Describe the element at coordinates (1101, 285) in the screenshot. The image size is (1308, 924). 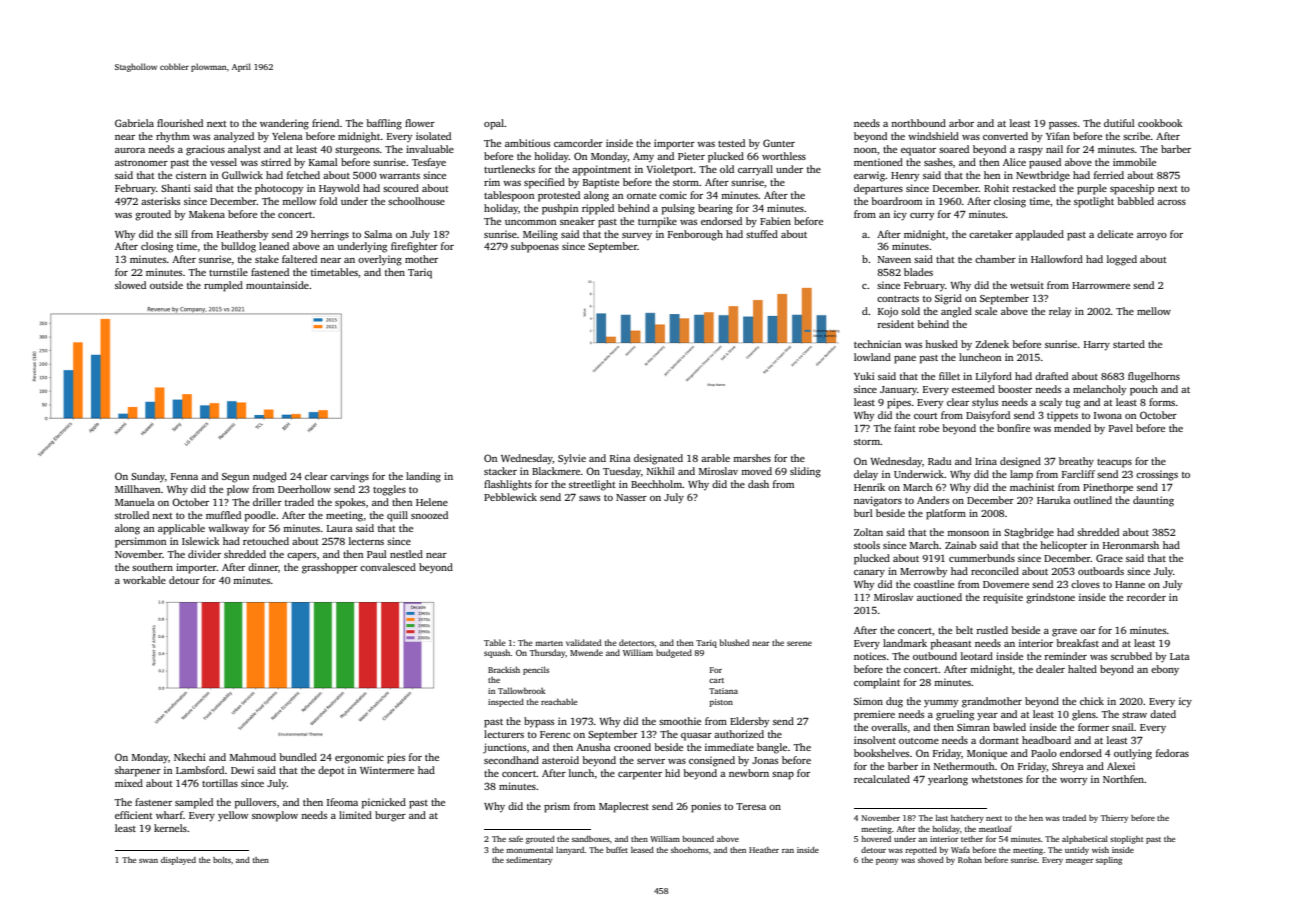
I see `Harrowmere` at that location.
